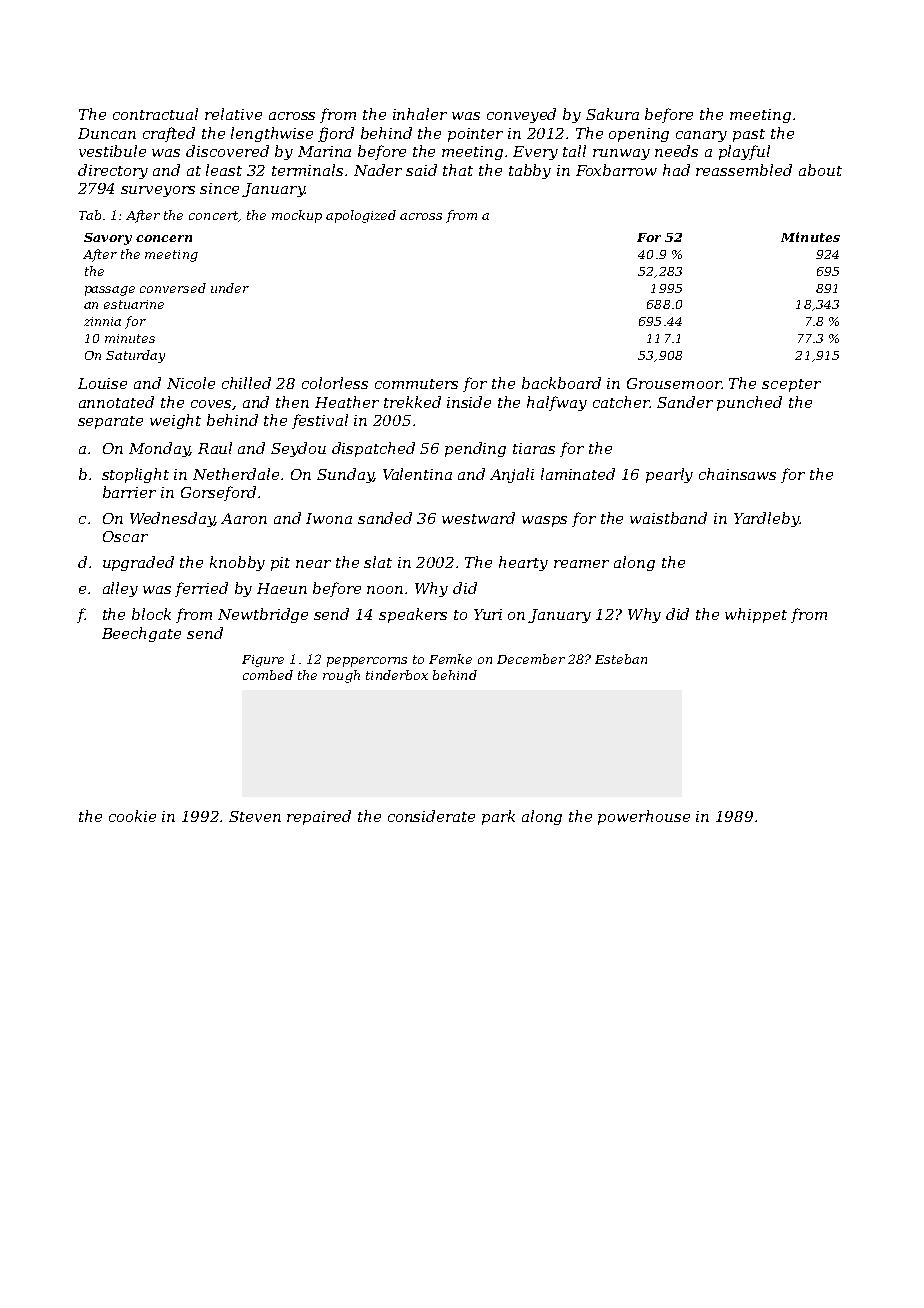 This screenshot has height=1308, width=924. What do you see at coordinates (110, 291) in the screenshot?
I see `passage` at bounding box center [110, 291].
